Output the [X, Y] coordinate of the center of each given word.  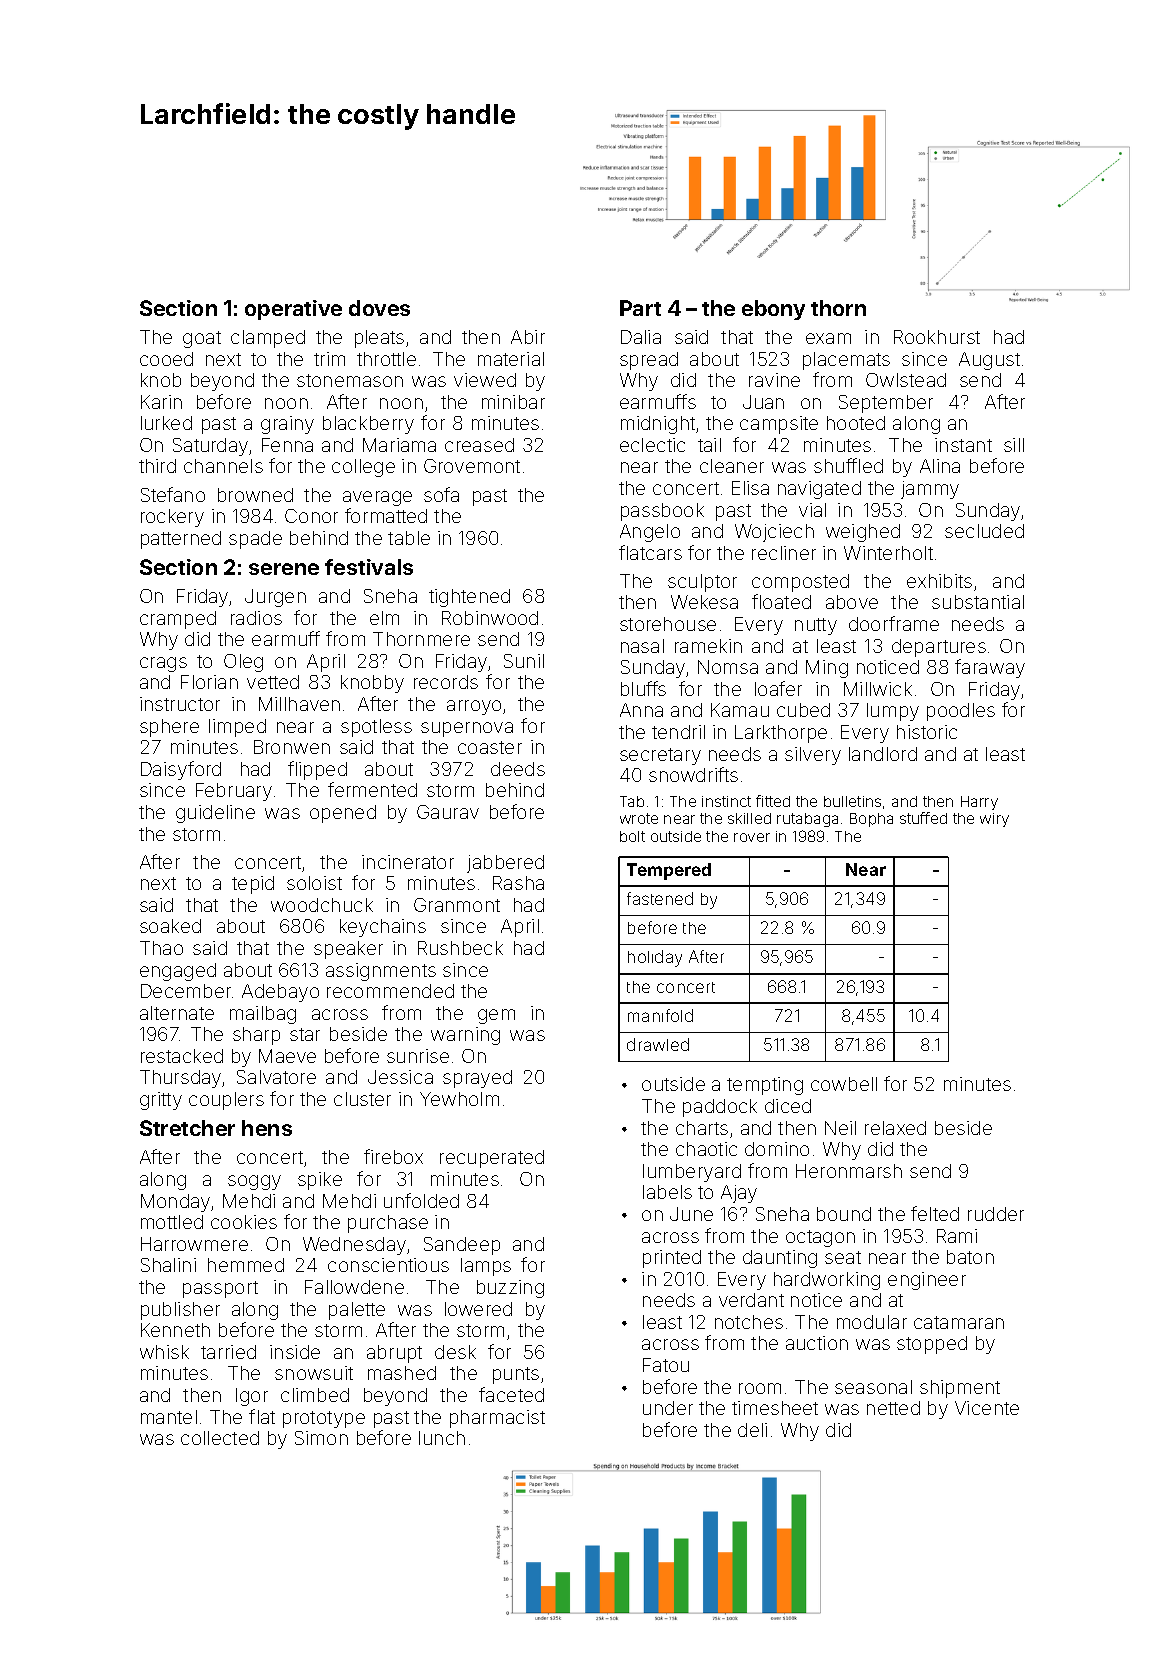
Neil [840, 1128]
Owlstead [906, 380]
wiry [994, 820]
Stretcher [187, 1128]
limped [237, 728]
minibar [513, 402]
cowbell [844, 1084]
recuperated [492, 1159]
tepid [253, 885]
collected [220, 1438]
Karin [161, 402]
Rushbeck [460, 948]
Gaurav [448, 812]
